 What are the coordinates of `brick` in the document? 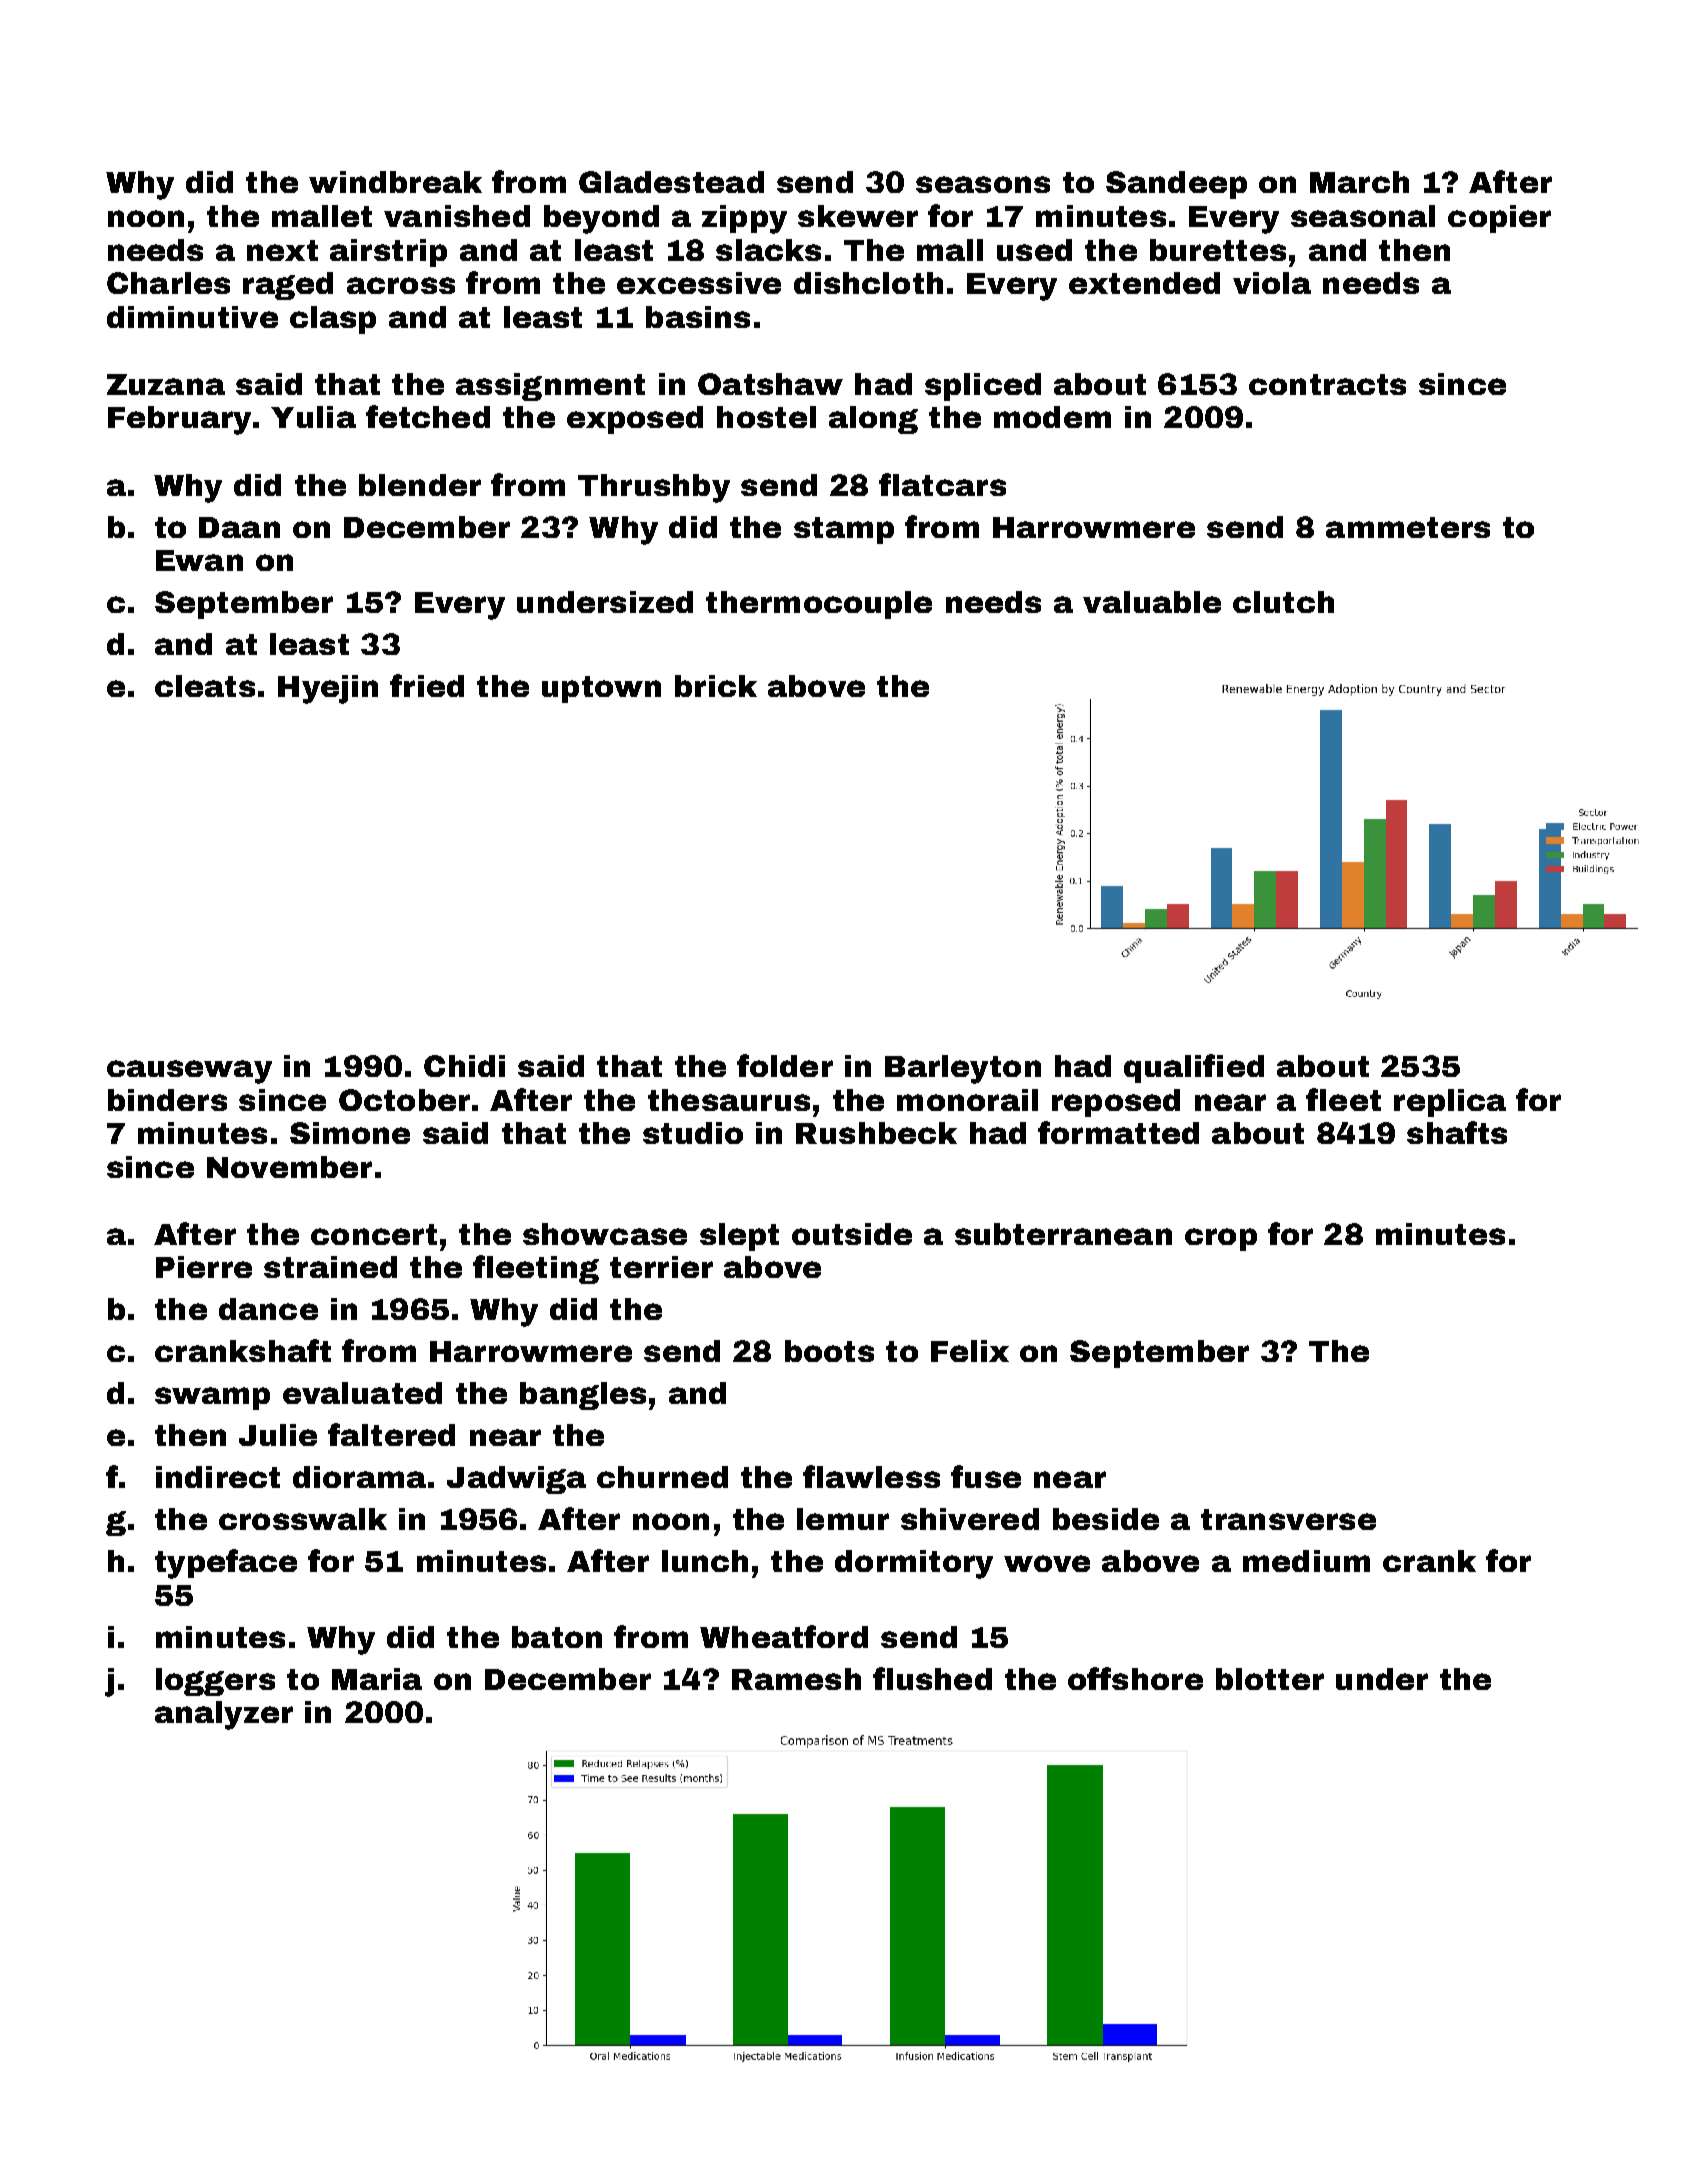 It's located at (716, 686).
